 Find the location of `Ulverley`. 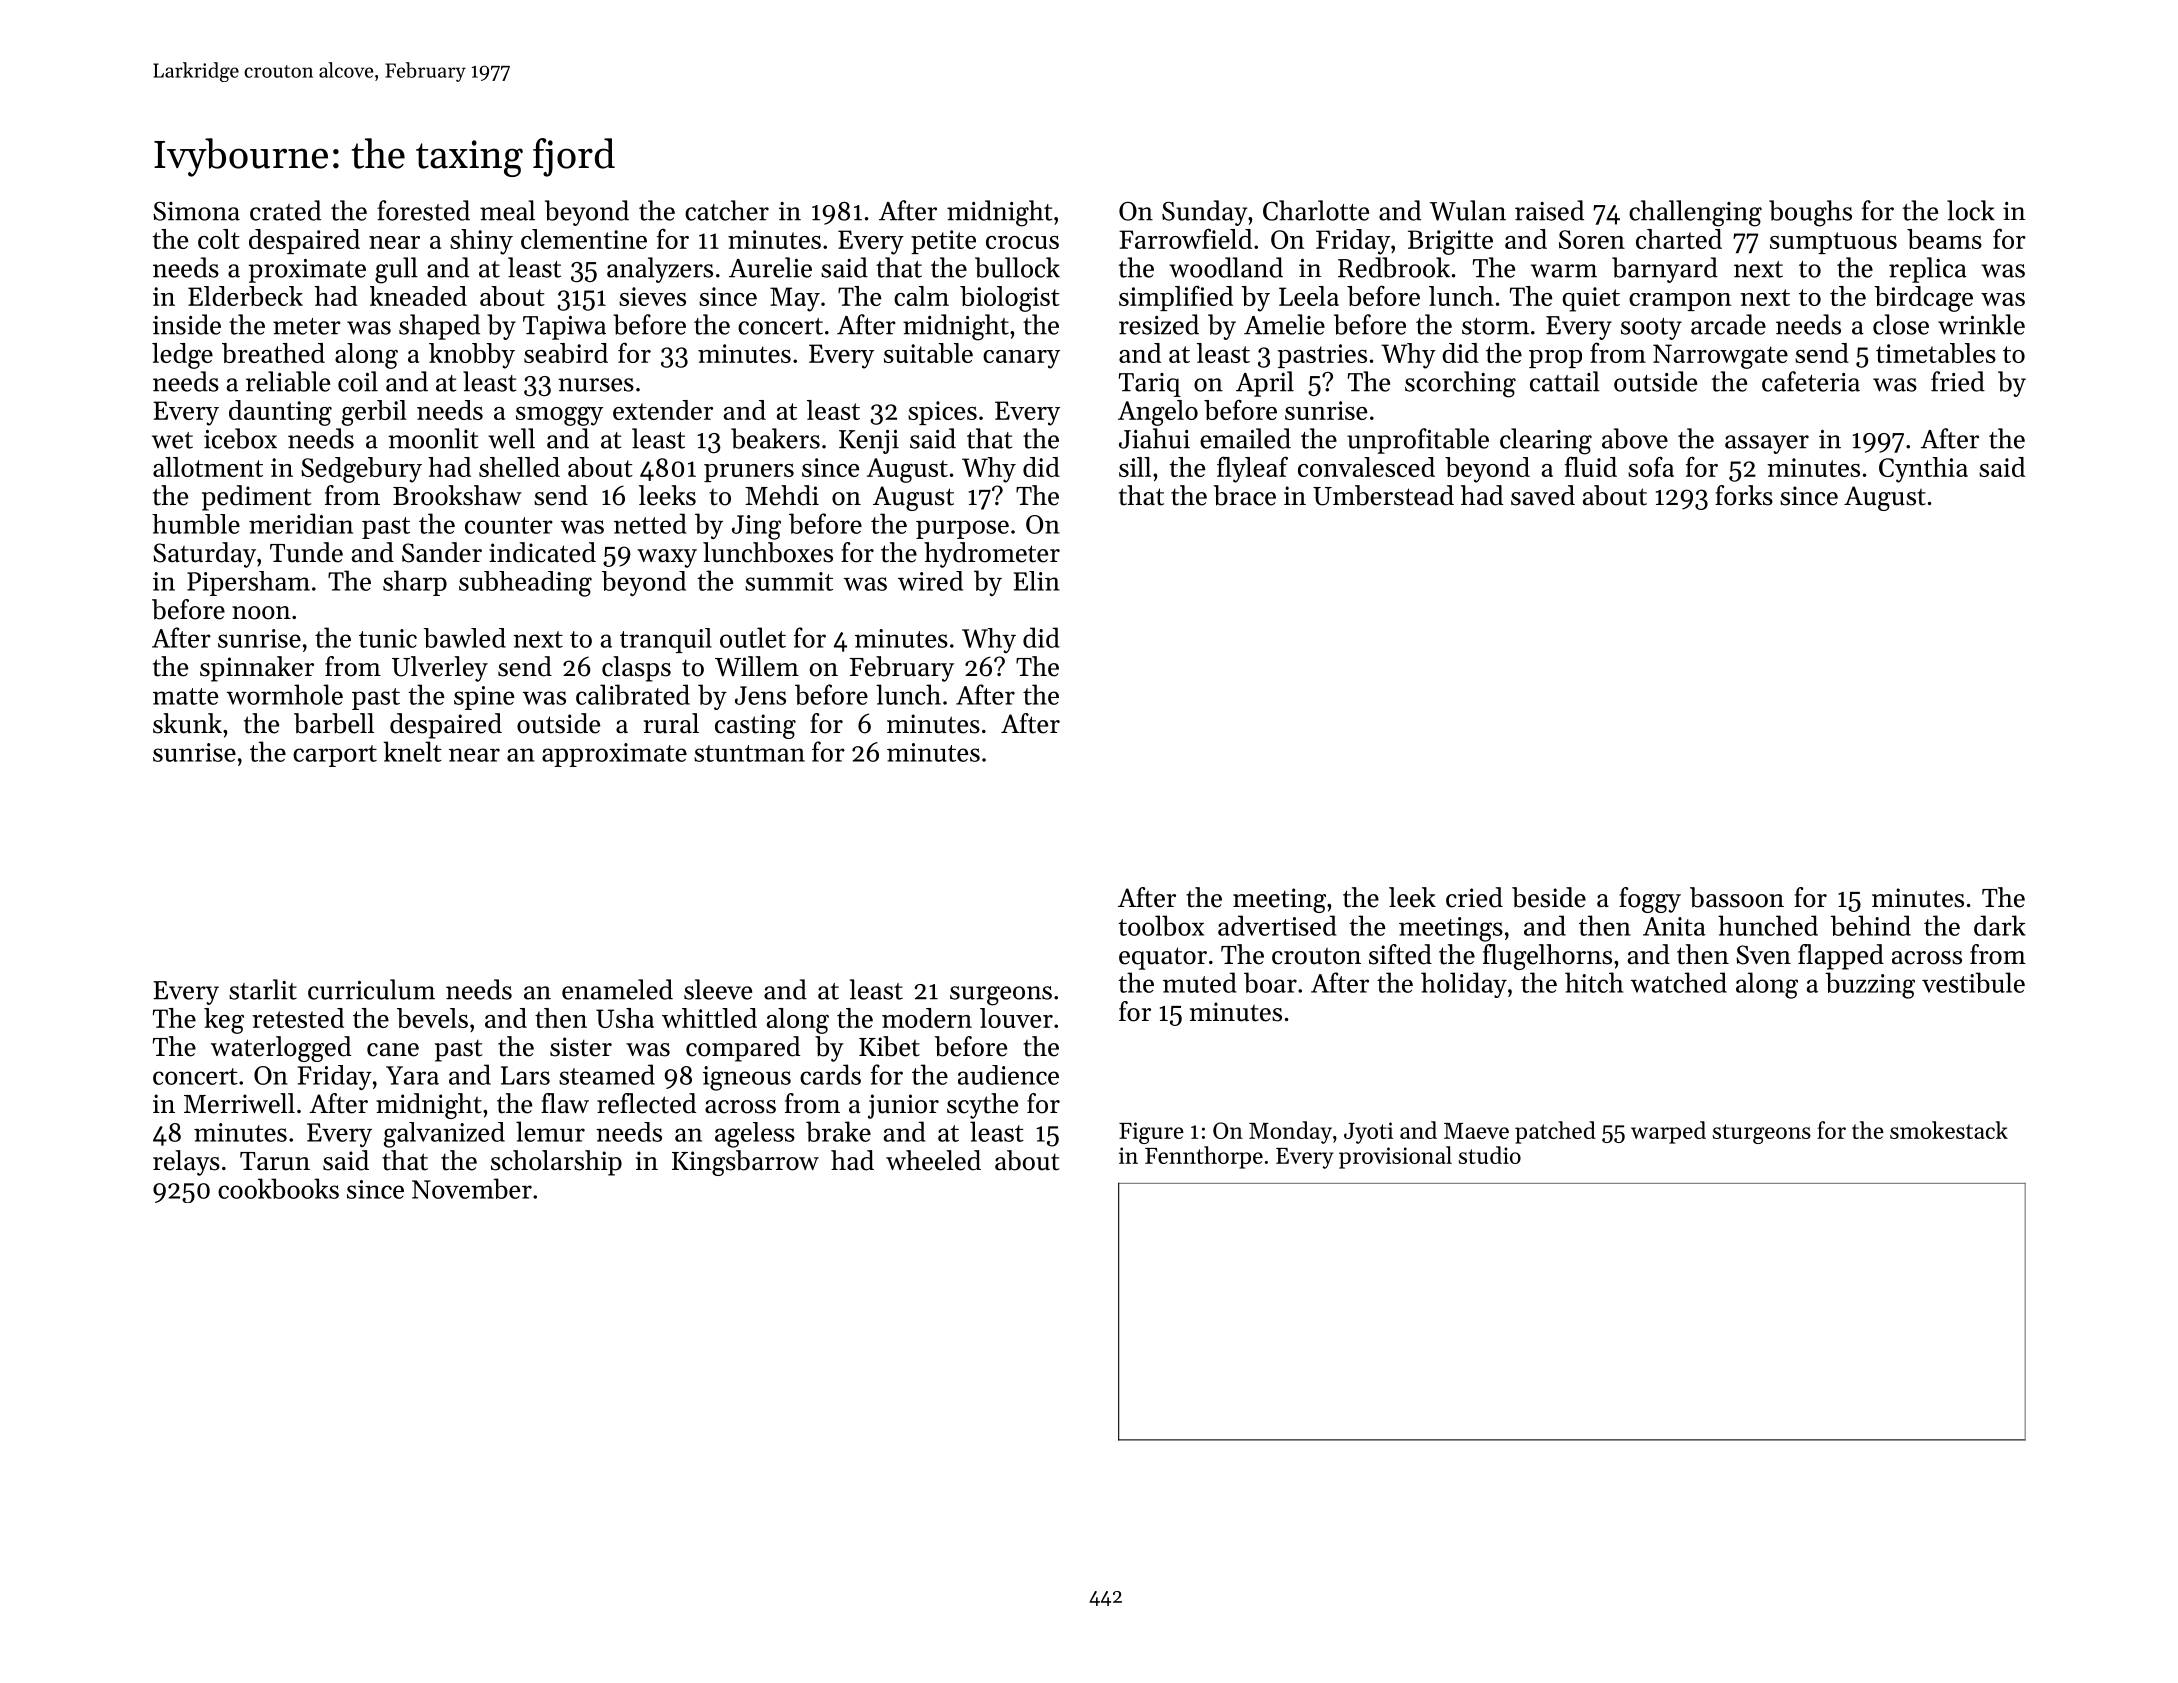

Ulverley is located at coordinates (440, 669).
